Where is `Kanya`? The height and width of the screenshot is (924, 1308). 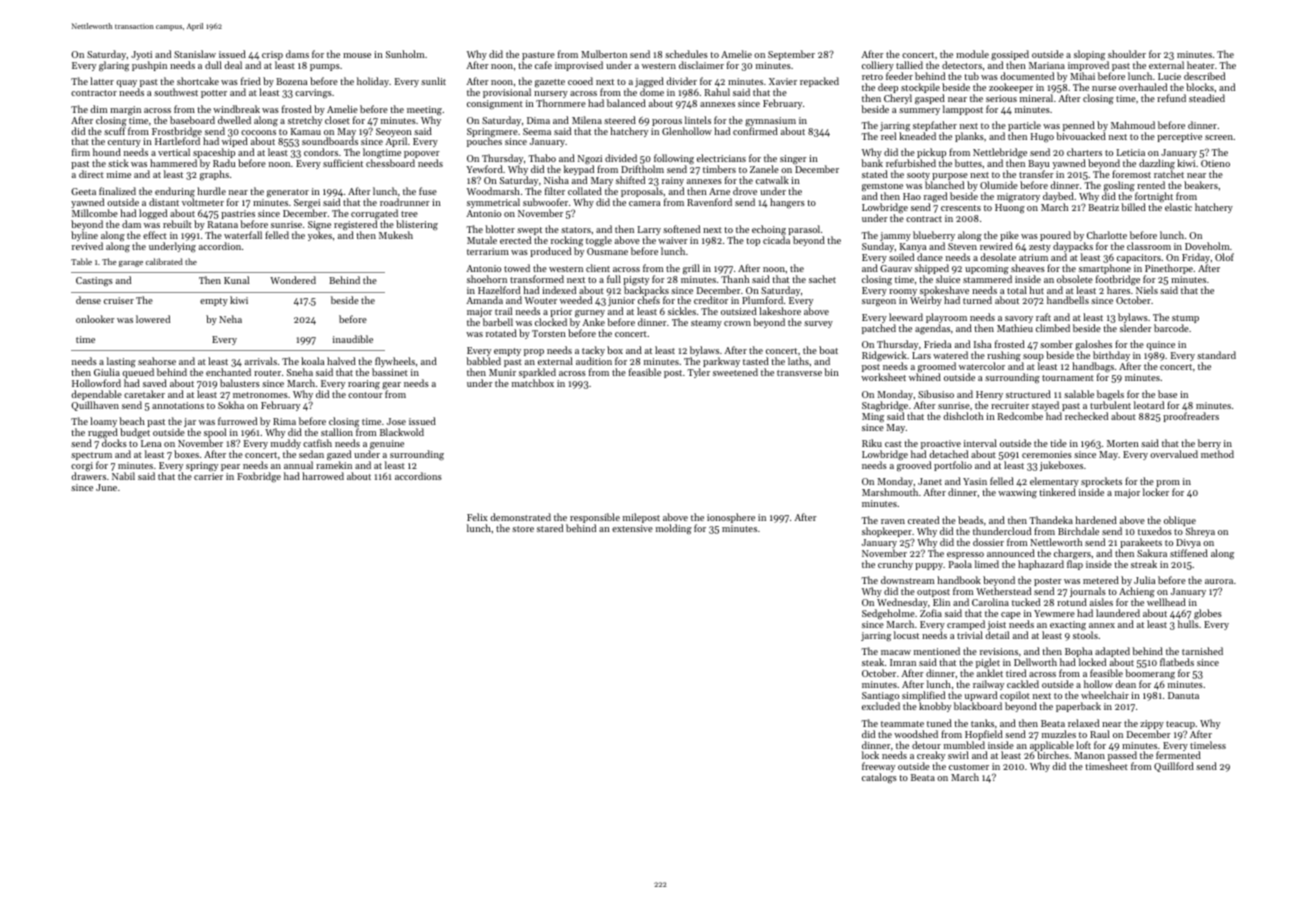
Kanya is located at coordinates (913, 247).
